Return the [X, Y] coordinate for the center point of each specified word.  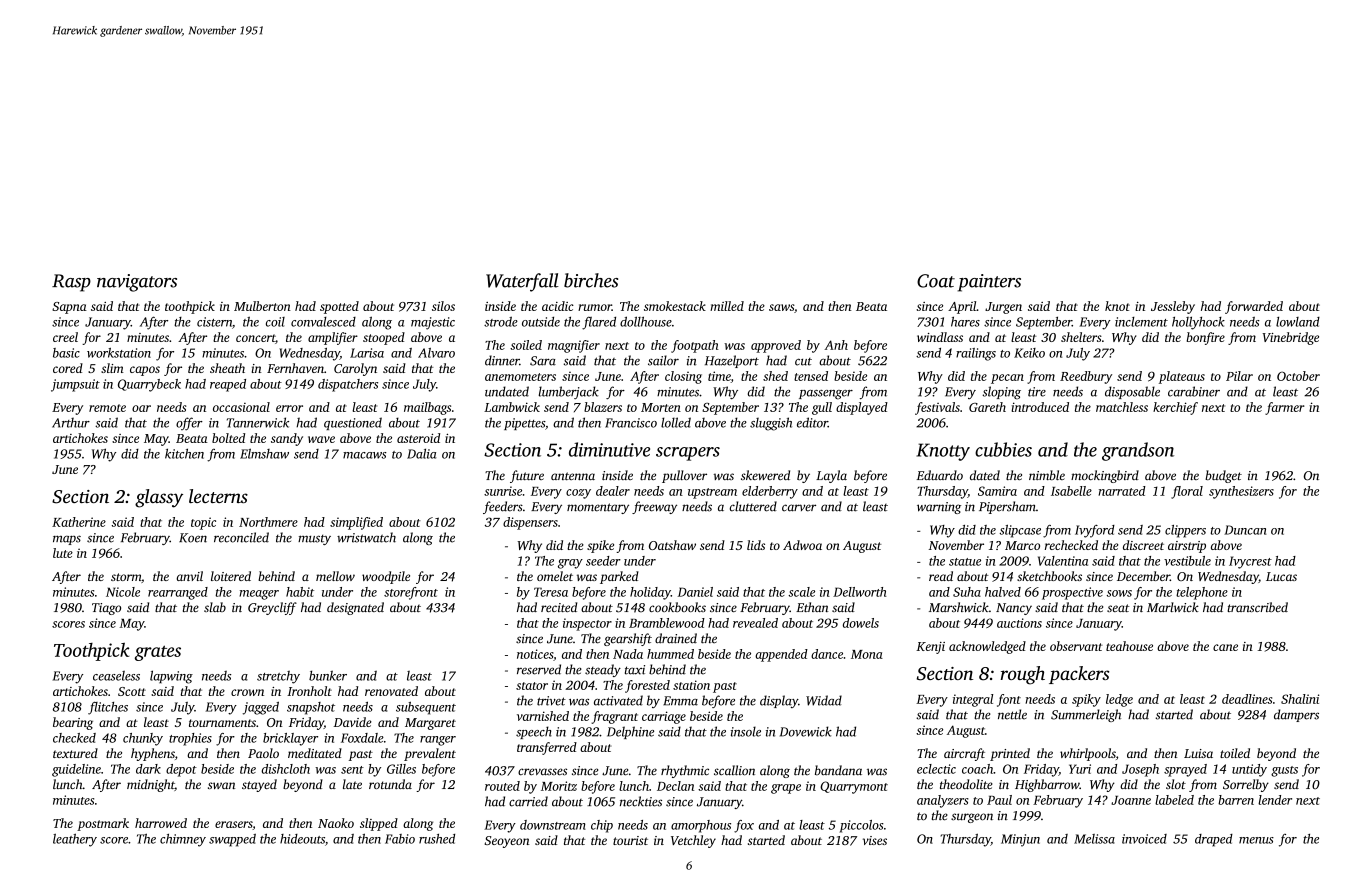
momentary [598, 508]
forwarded [1254, 307]
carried [528, 801]
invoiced [1144, 839]
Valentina [1063, 561]
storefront [411, 593]
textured [75, 753]
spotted [339, 307]
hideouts [302, 839]
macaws [365, 455]
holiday [650, 593]
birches [591, 280]
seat [1118, 608]
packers [1079, 675]
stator [532, 686]
